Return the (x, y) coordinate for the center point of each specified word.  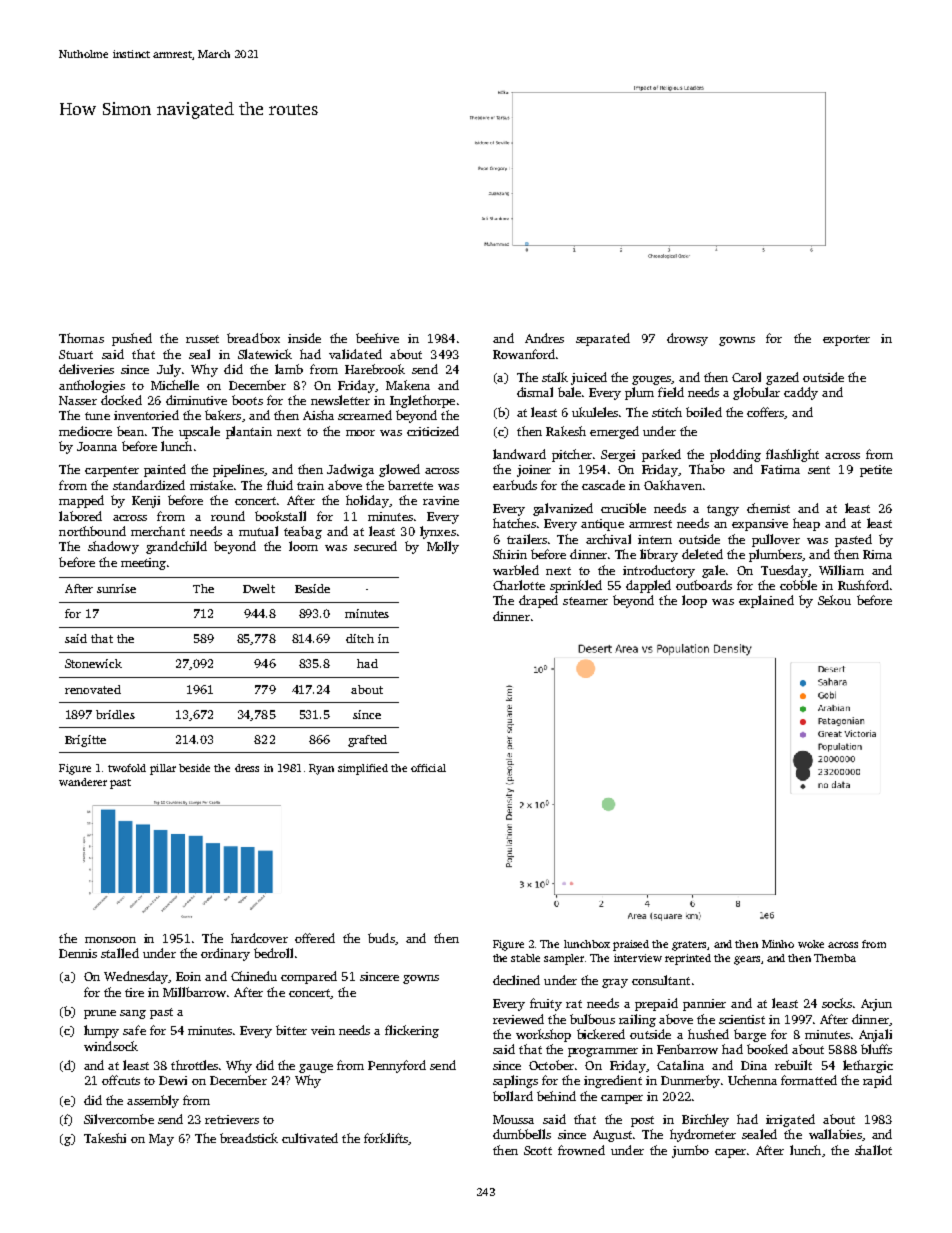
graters (689, 946)
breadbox (253, 338)
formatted (809, 1080)
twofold (127, 768)
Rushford (863, 585)
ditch (360, 638)
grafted (367, 741)
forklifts (386, 1138)
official (428, 768)
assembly (153, 1101)
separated (603, 339)
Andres (544, 338)
